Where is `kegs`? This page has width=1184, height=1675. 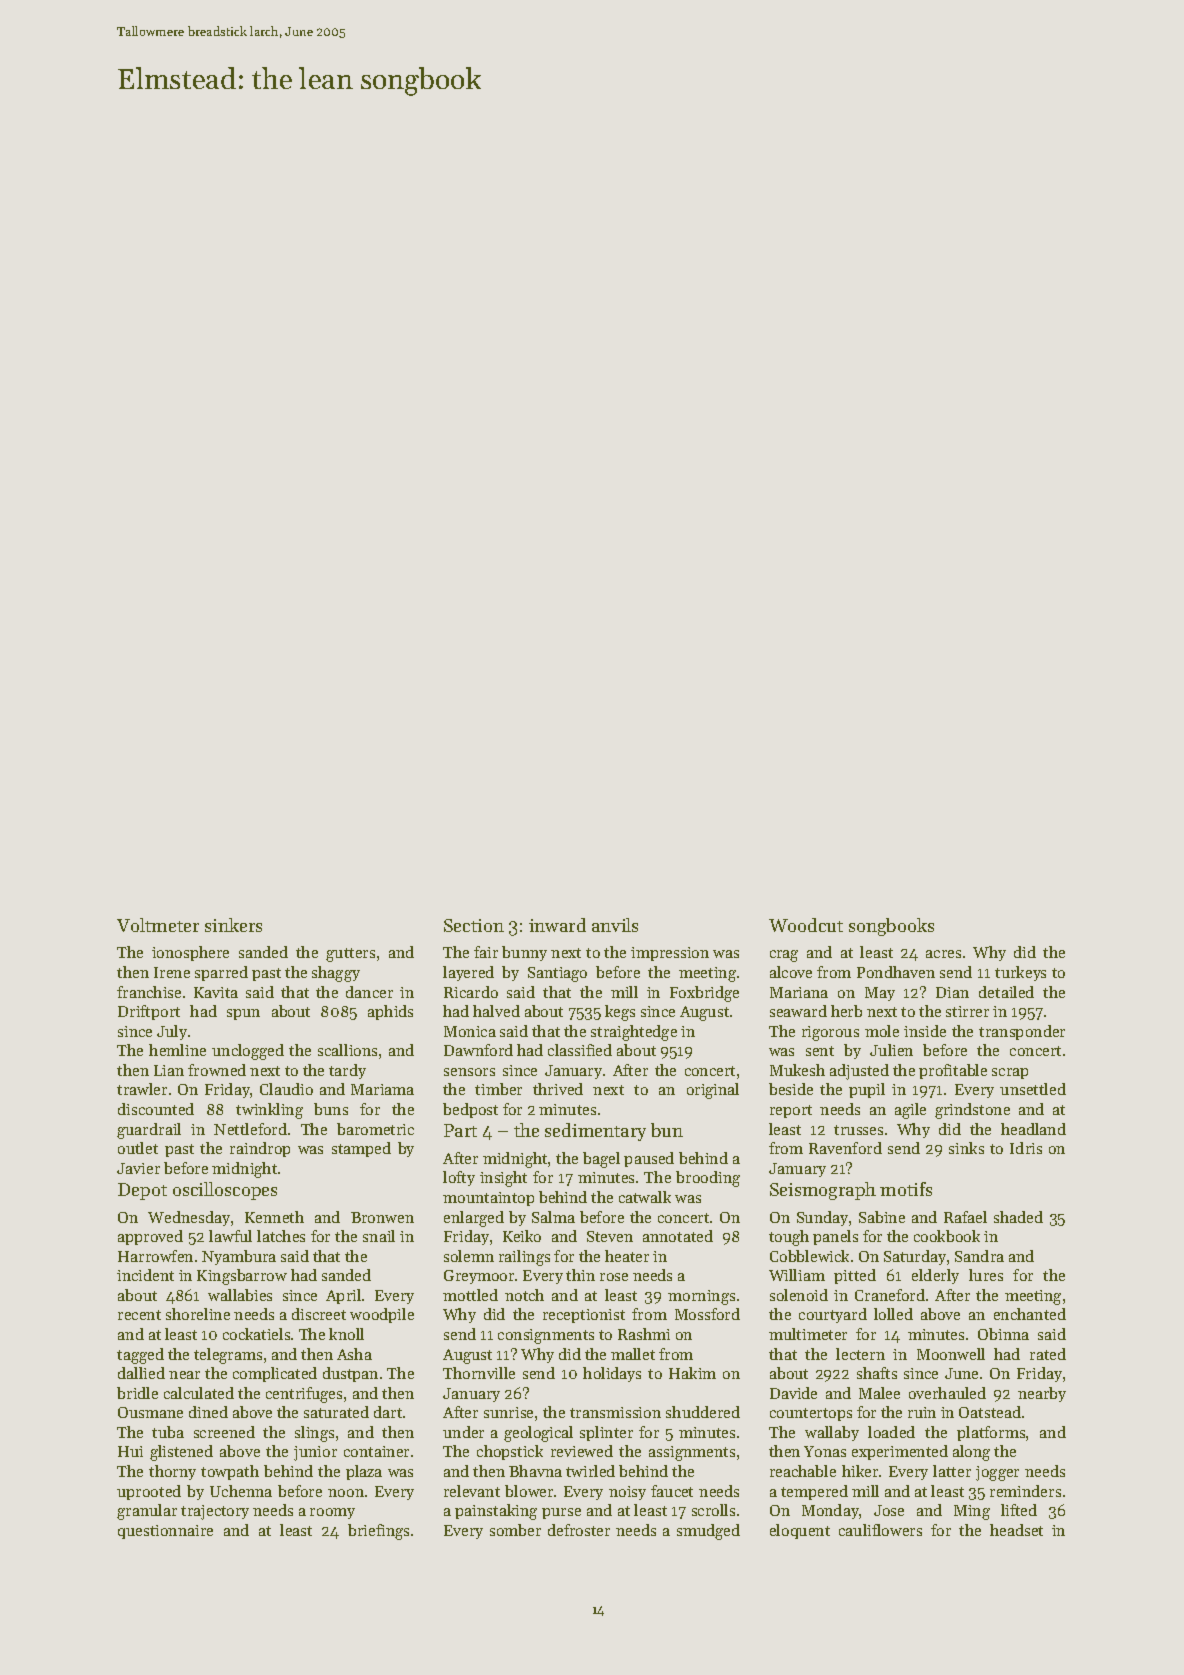 kegs is located at coordinates (620, 1013).
